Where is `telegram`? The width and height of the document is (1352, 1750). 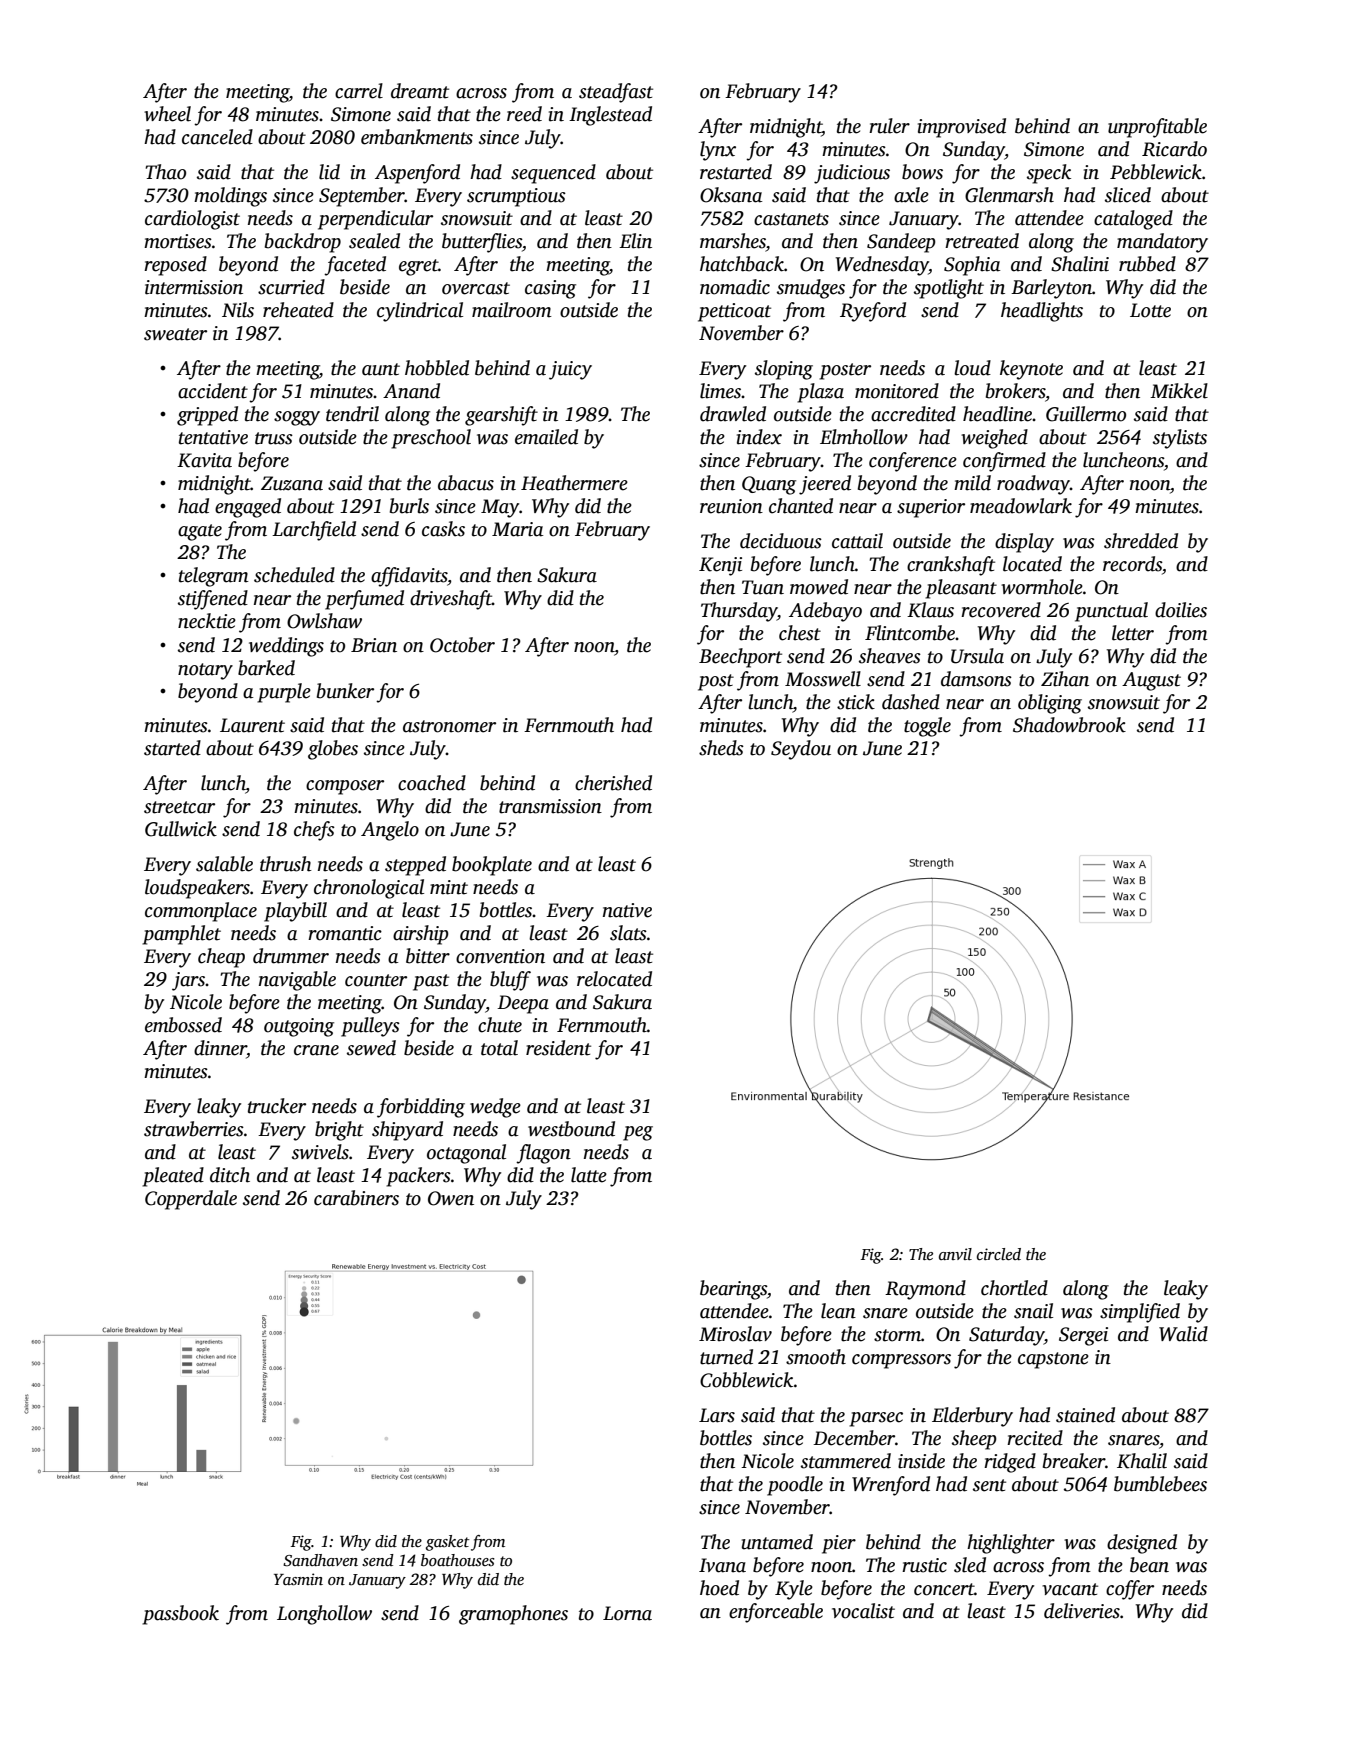 telegram is located at coordinates (214, 577).
